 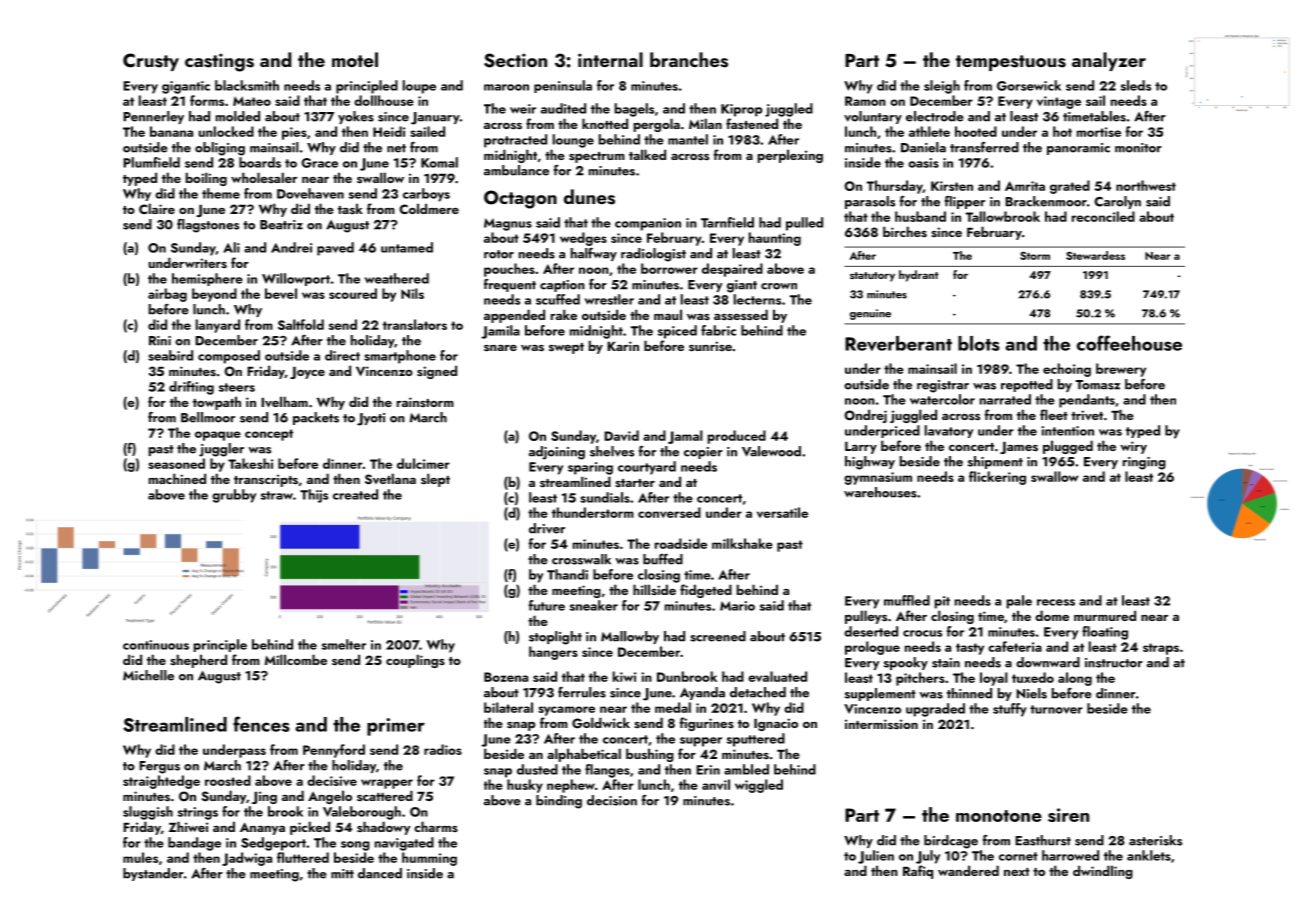 What do you see at coordinates (732, 270) in the screenshot?
I see `despaired` at bounding box center [732, 270].
